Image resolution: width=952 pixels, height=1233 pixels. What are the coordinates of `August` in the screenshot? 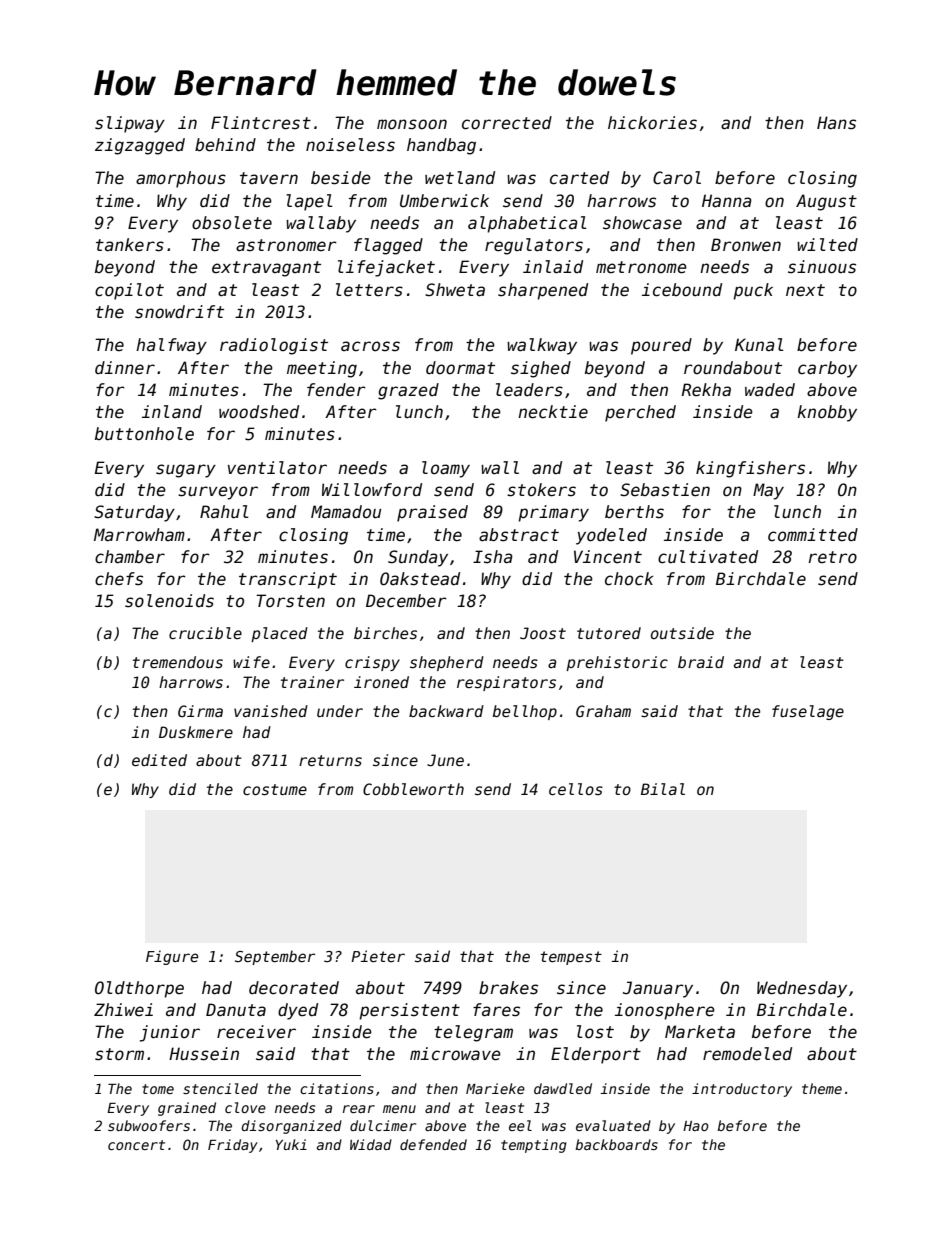 It's located at (826, 202).
